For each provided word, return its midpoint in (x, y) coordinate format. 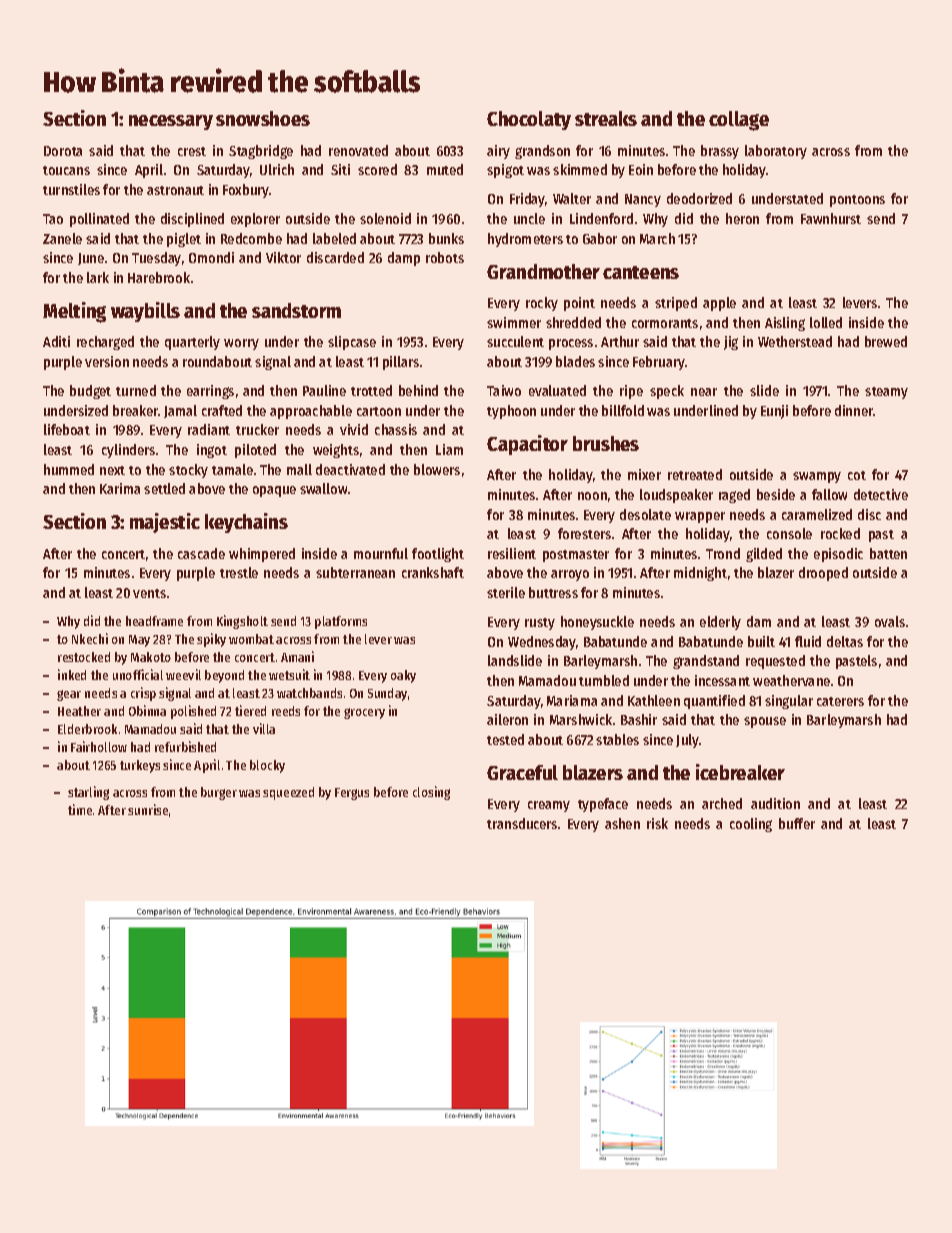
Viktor (283, 257)
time (80, 809)
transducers (522, 823)
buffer (797, 823)
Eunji (774, 412)
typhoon (511, 412)
